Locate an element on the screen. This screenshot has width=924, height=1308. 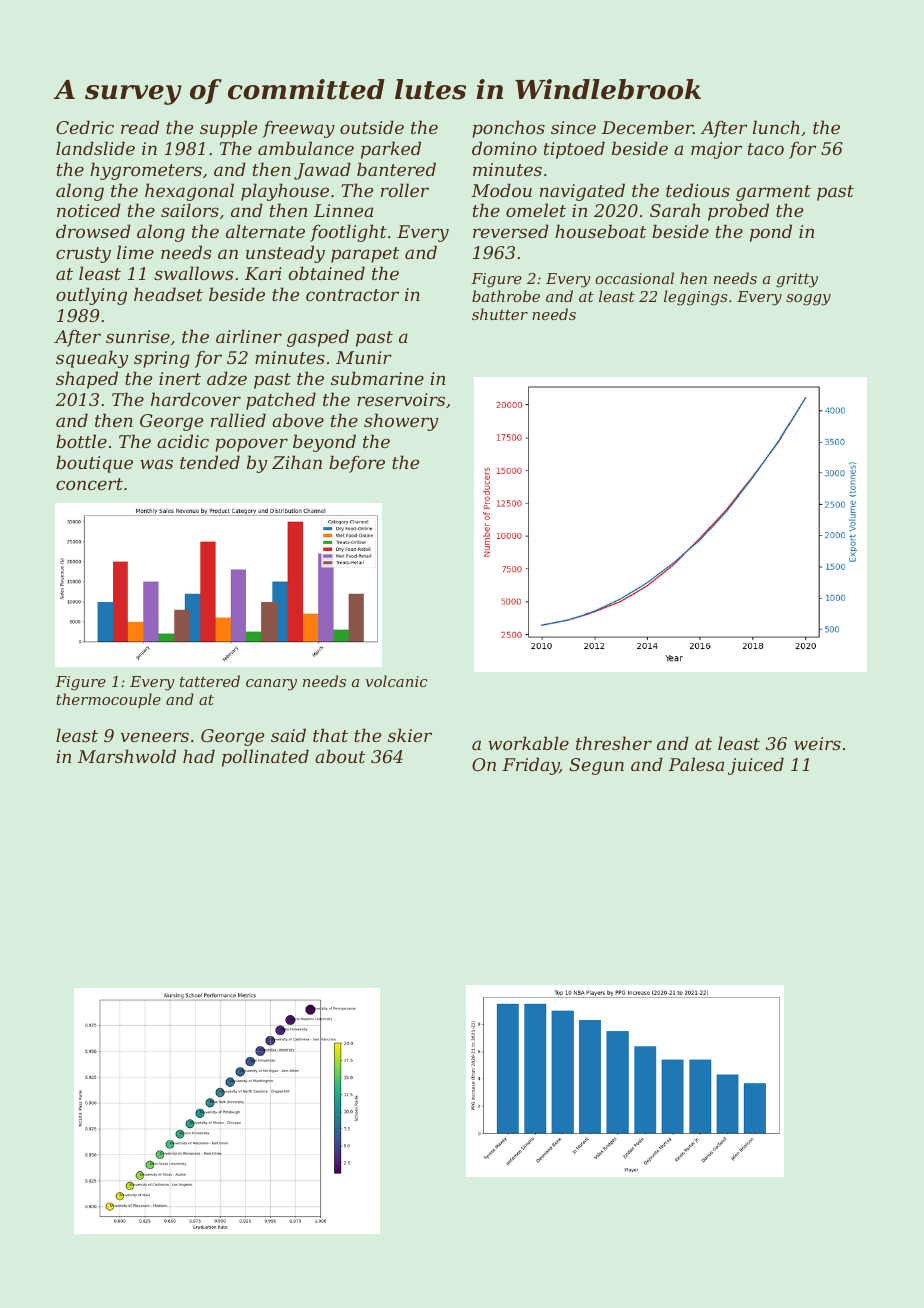
tattered is located at coordinates (210, 681).
